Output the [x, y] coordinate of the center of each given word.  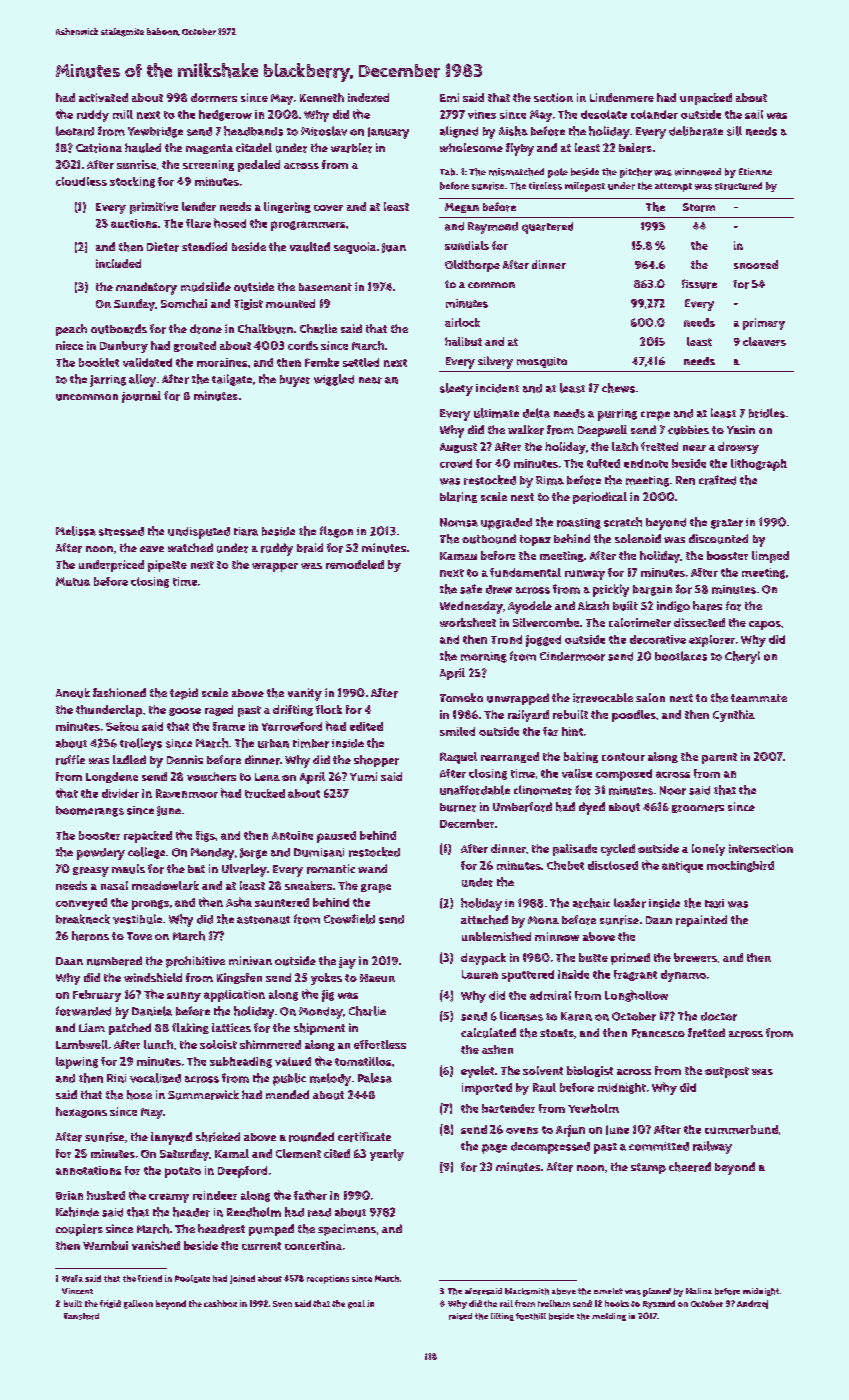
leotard [75, 131]
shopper [376, 761]
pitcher [636, 173]
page [494, 1149]
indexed [368, 97]
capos [765, 625]
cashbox [220, 1303]
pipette [167, 566]
